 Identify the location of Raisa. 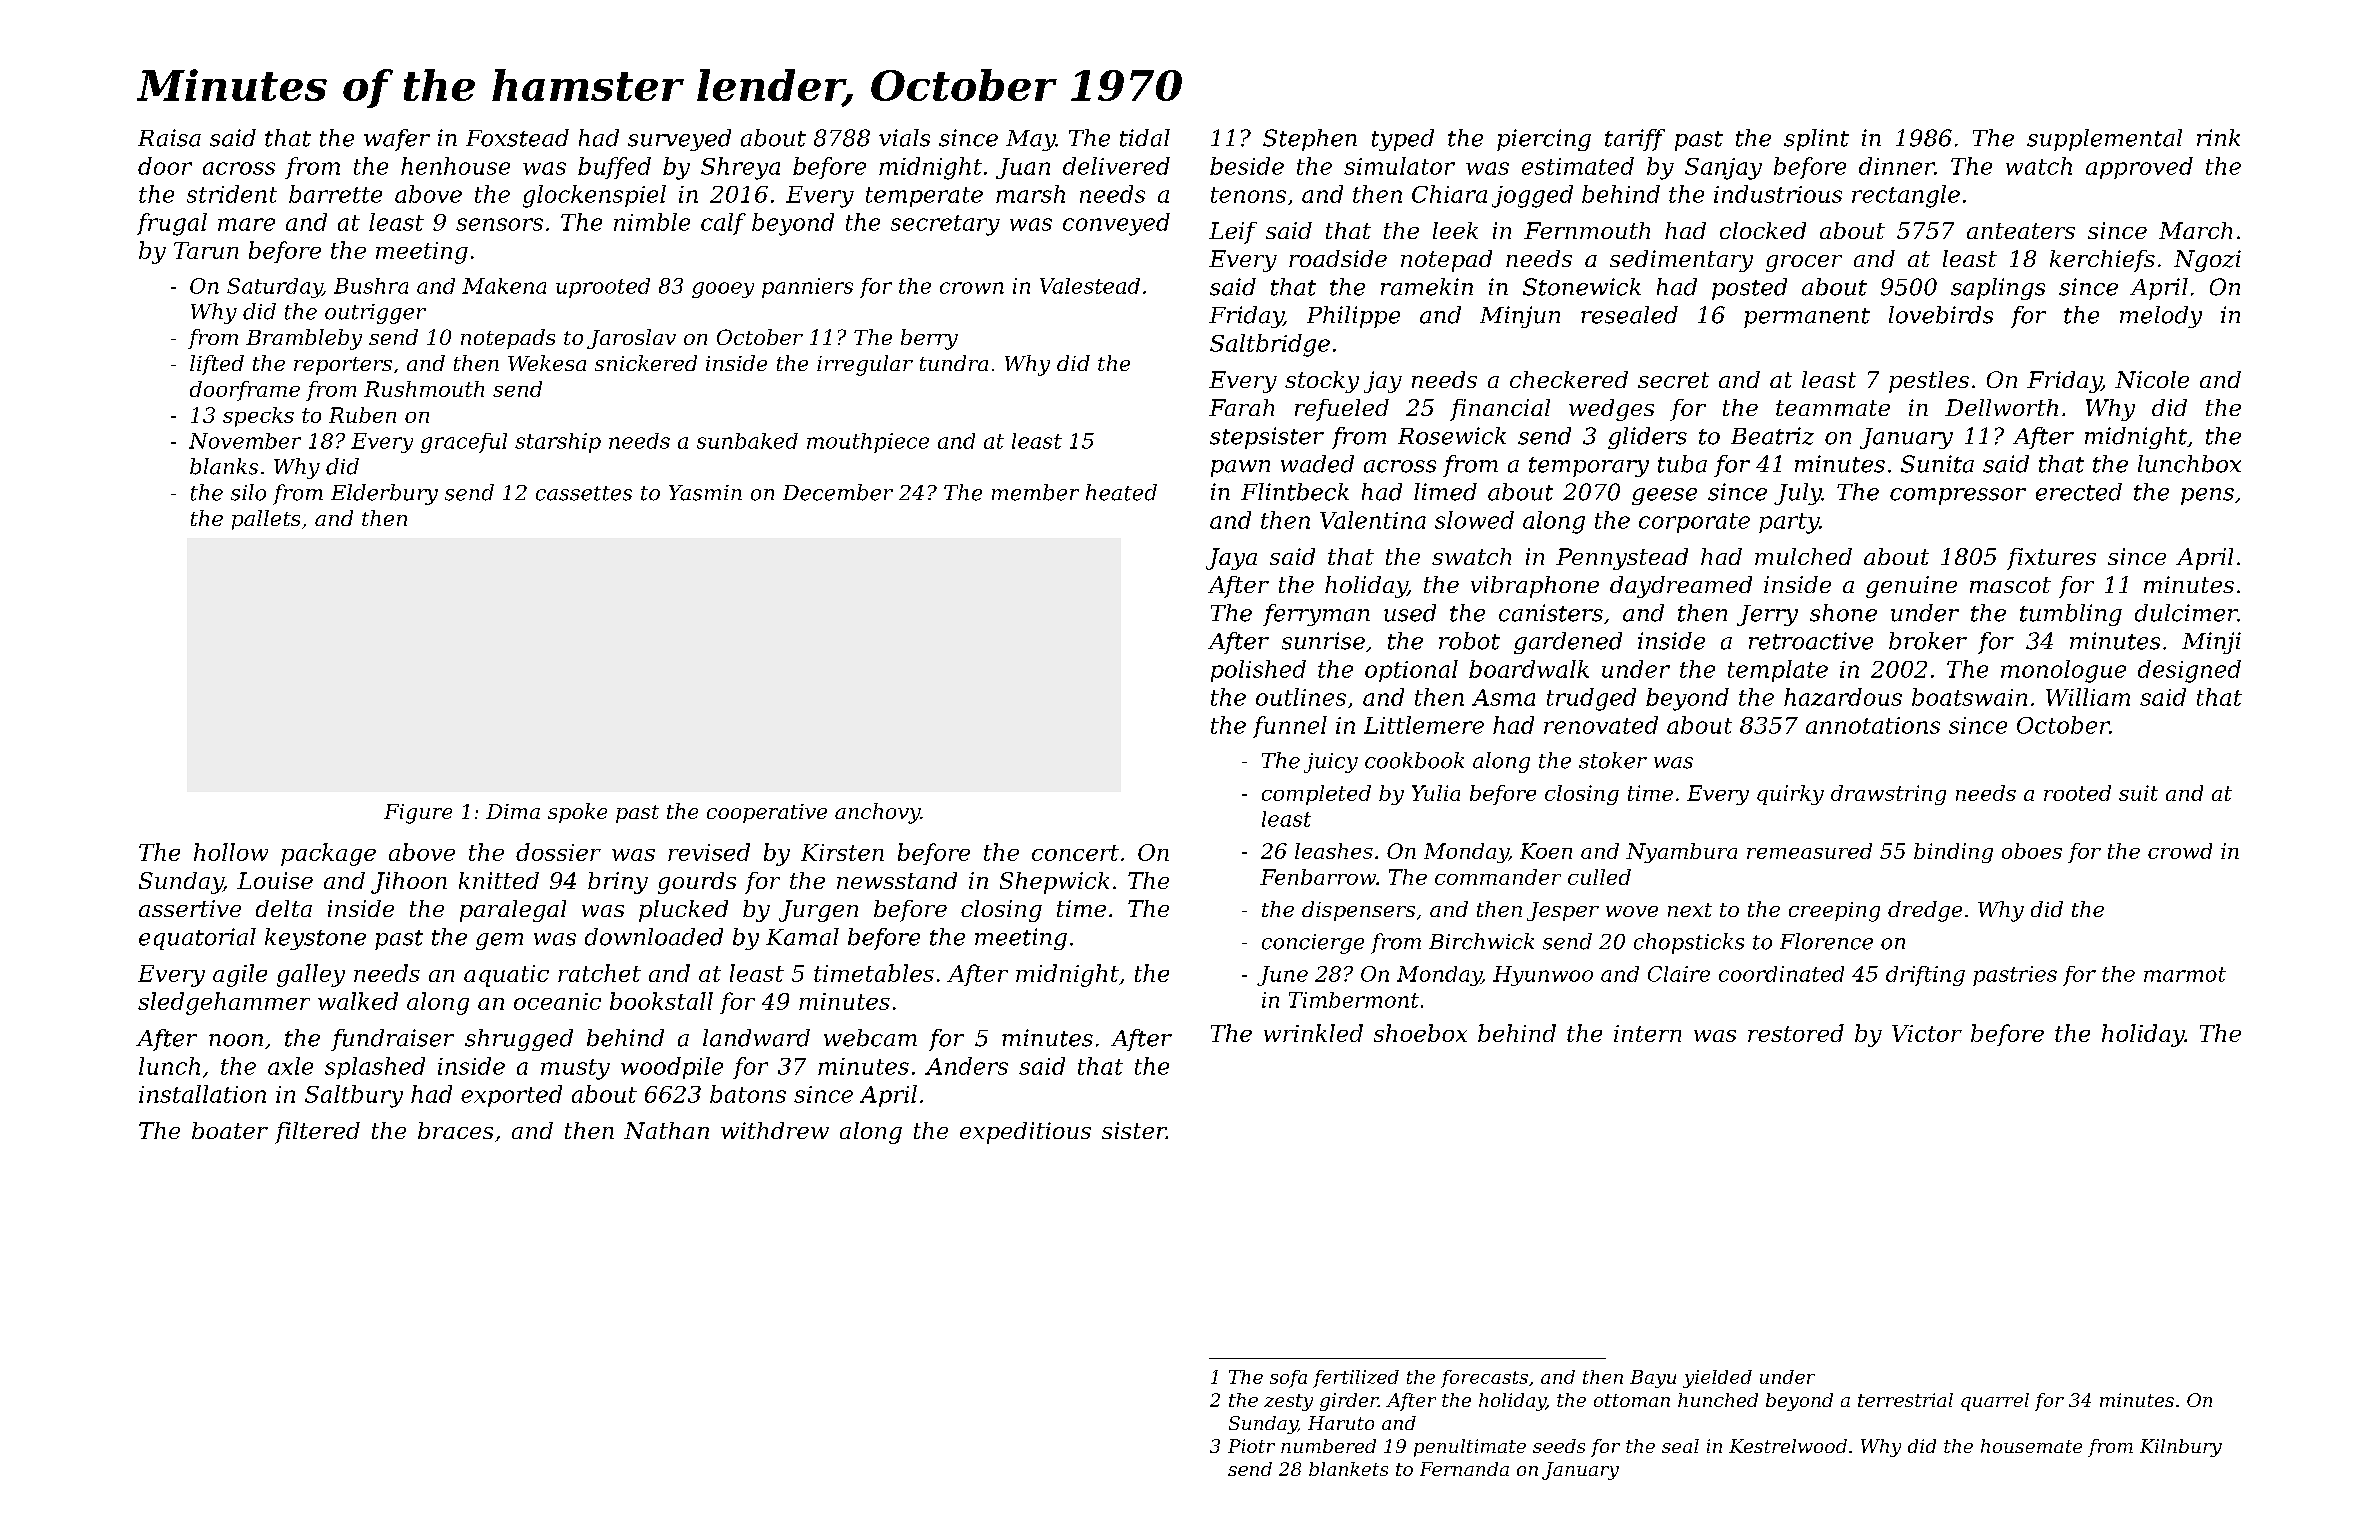
(169, 138).
